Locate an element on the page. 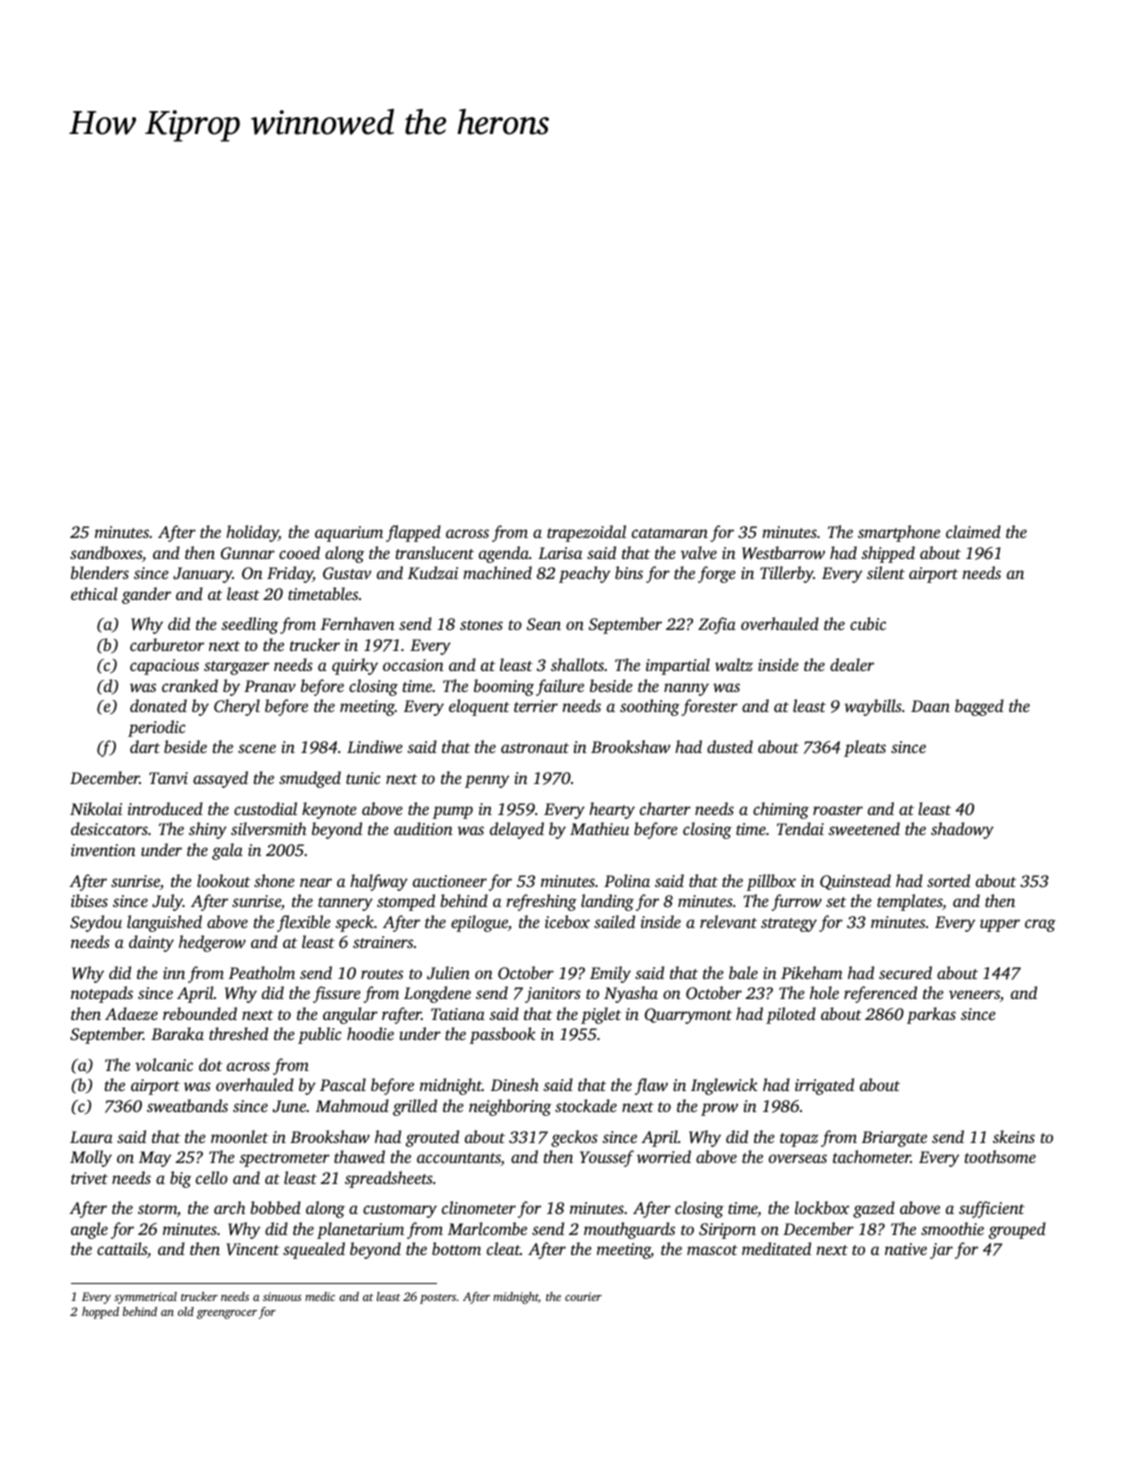 The image size is (1130, 1462). bagged is located at coordinates (979, 707).
